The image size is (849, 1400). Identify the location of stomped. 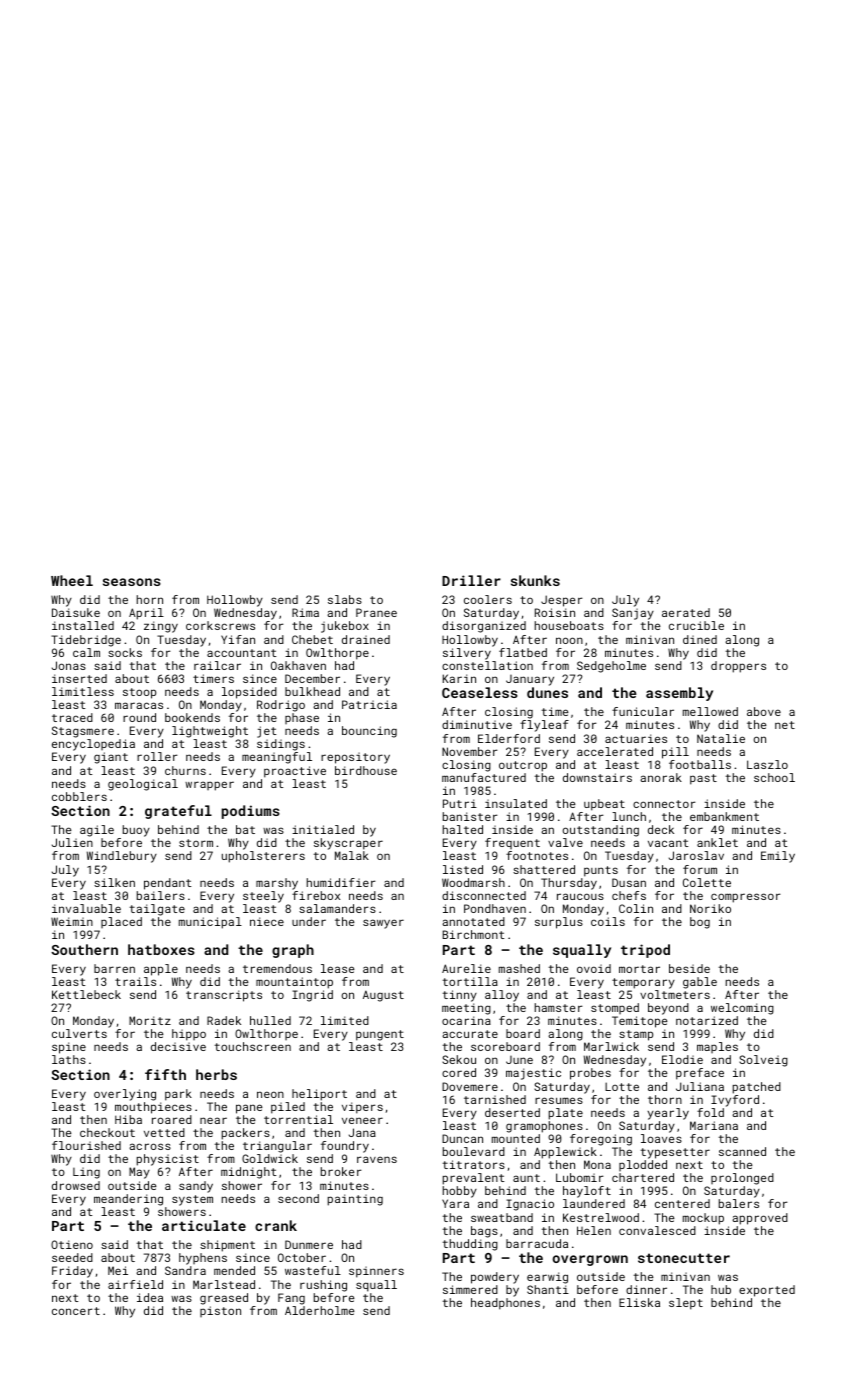
(615, 1008).
